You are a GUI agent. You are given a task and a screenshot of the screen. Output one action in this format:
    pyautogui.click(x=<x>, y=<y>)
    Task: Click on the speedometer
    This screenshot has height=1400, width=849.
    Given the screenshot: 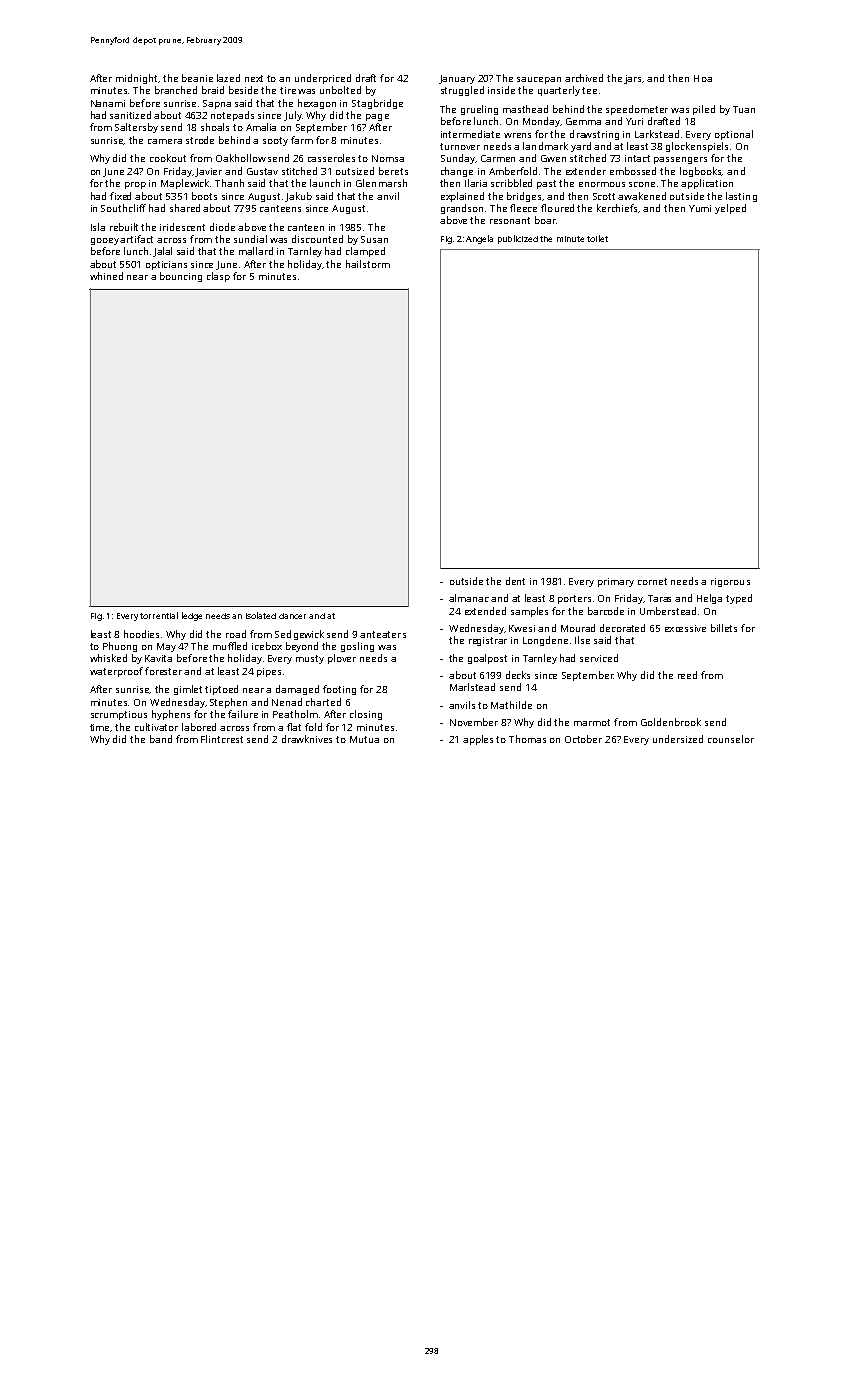 What is the action you would take?
    pyautogui.click(x=637, y=110)
